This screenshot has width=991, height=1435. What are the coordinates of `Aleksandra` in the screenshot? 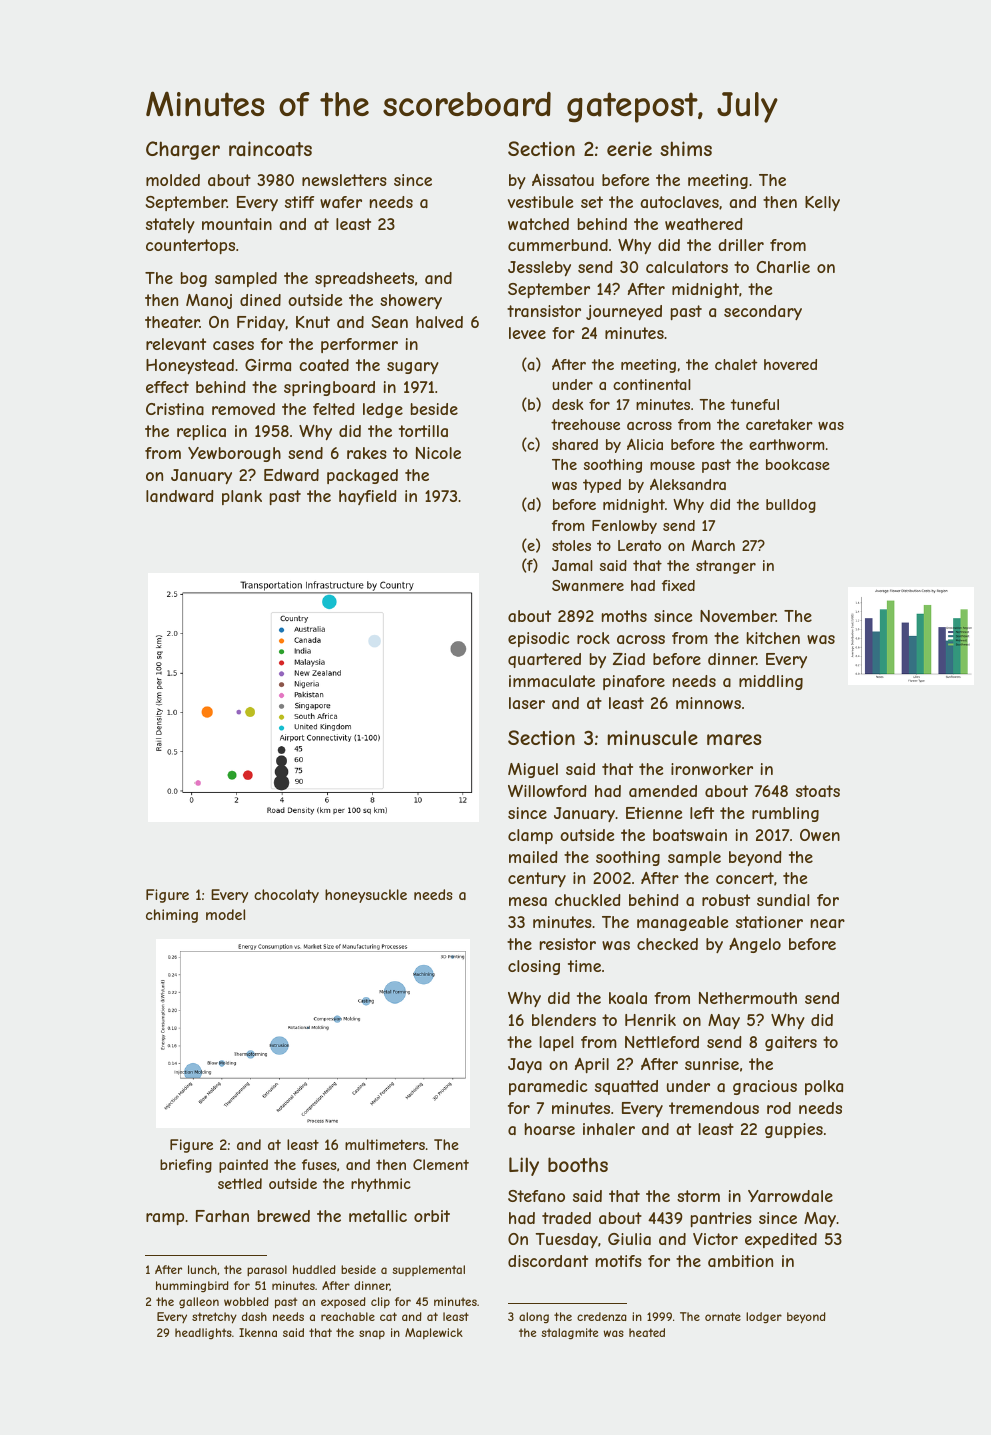 It's located at (688, 484).
